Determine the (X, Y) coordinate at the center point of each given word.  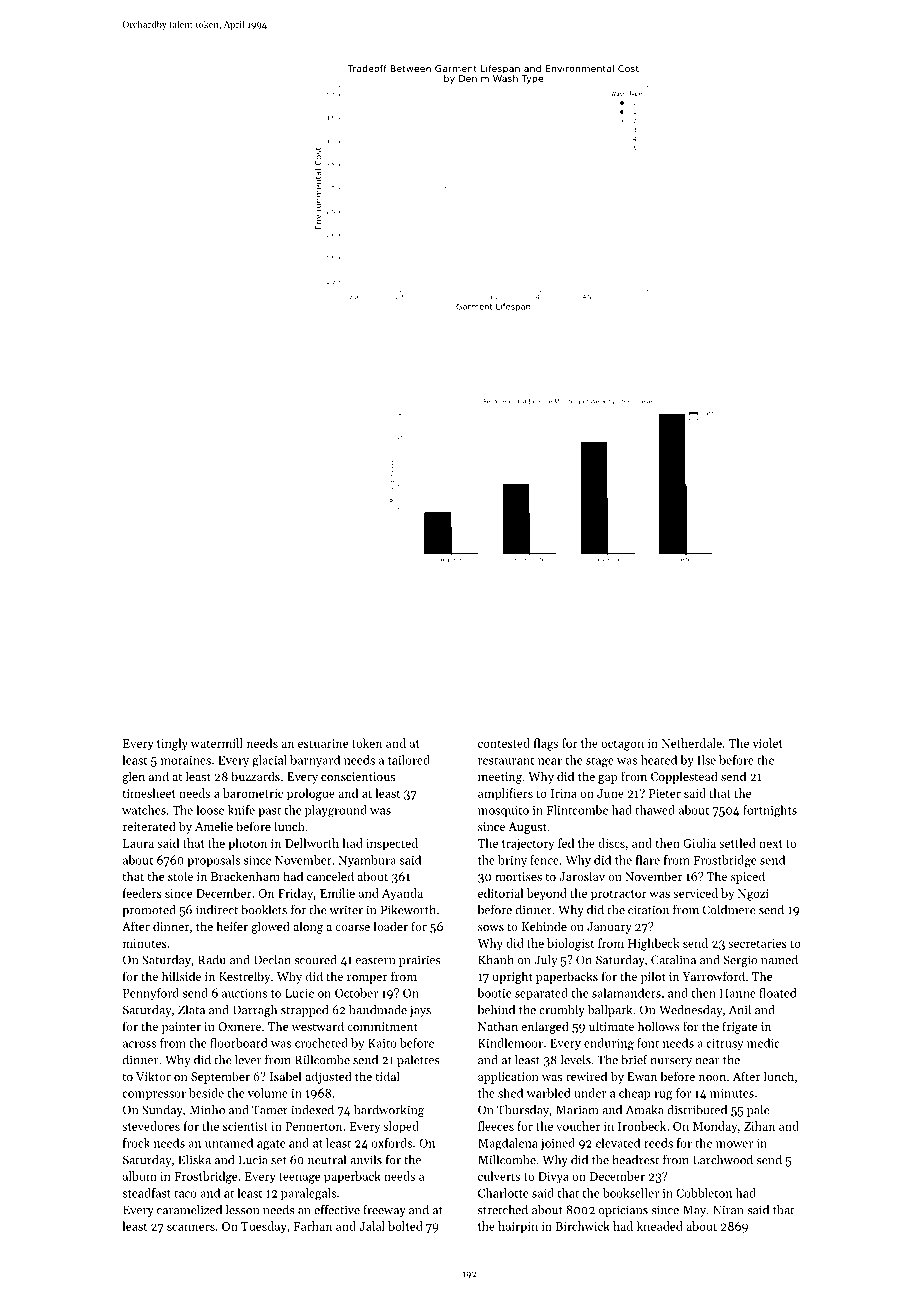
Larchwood (723, 1160)
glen (133, 777)
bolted (405, 1226)
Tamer (270, 1110)
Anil (740, 1010)
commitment (382, 1026)
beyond (547, 894)
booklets (264, 910)
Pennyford (151, 994)
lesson (242, 1210)
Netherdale (692, 743)
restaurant (506, 761)
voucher (578, 1126)
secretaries (757, 943)
